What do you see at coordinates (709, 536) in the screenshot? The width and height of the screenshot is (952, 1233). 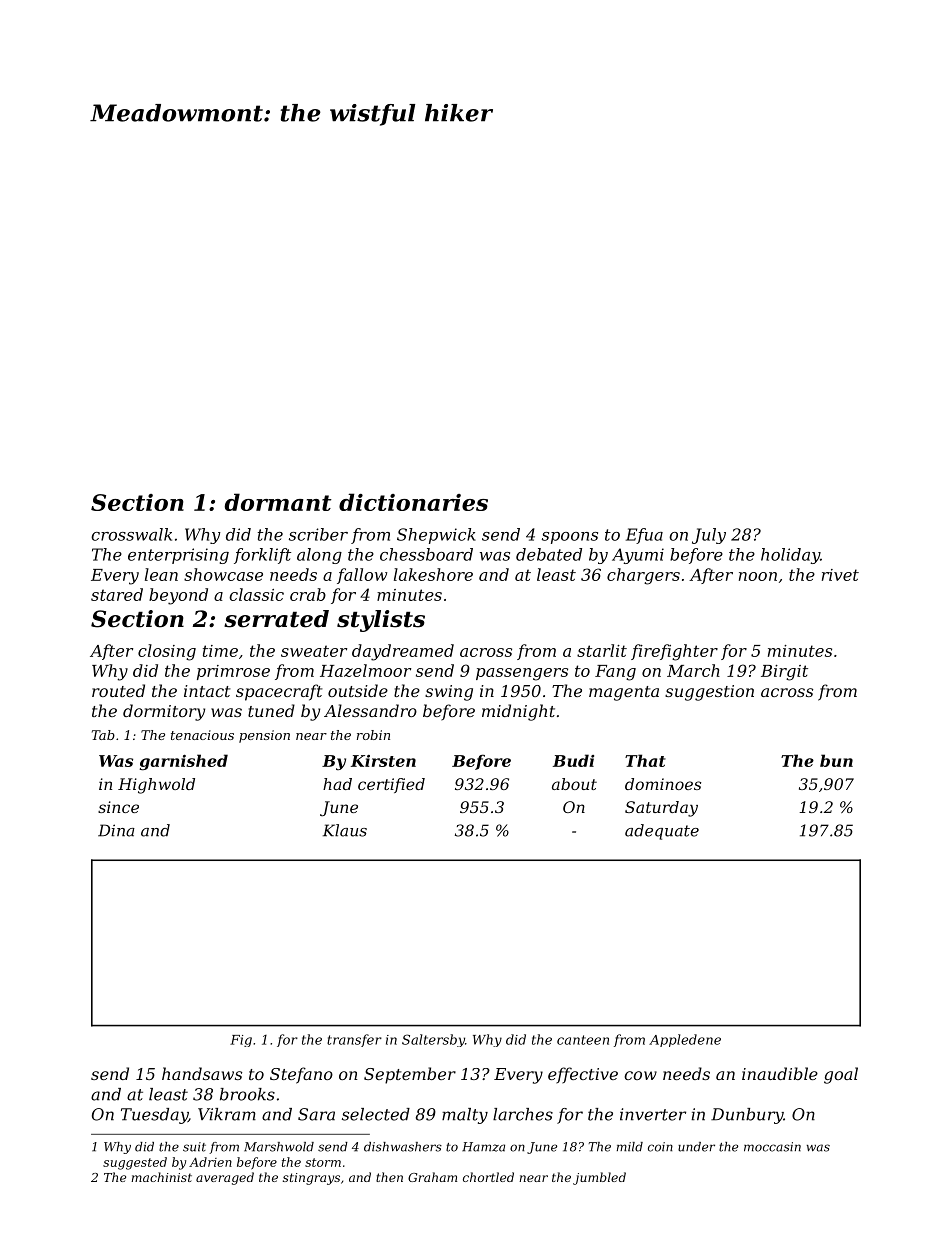 I see `July` at bounding box center [709, 536].
